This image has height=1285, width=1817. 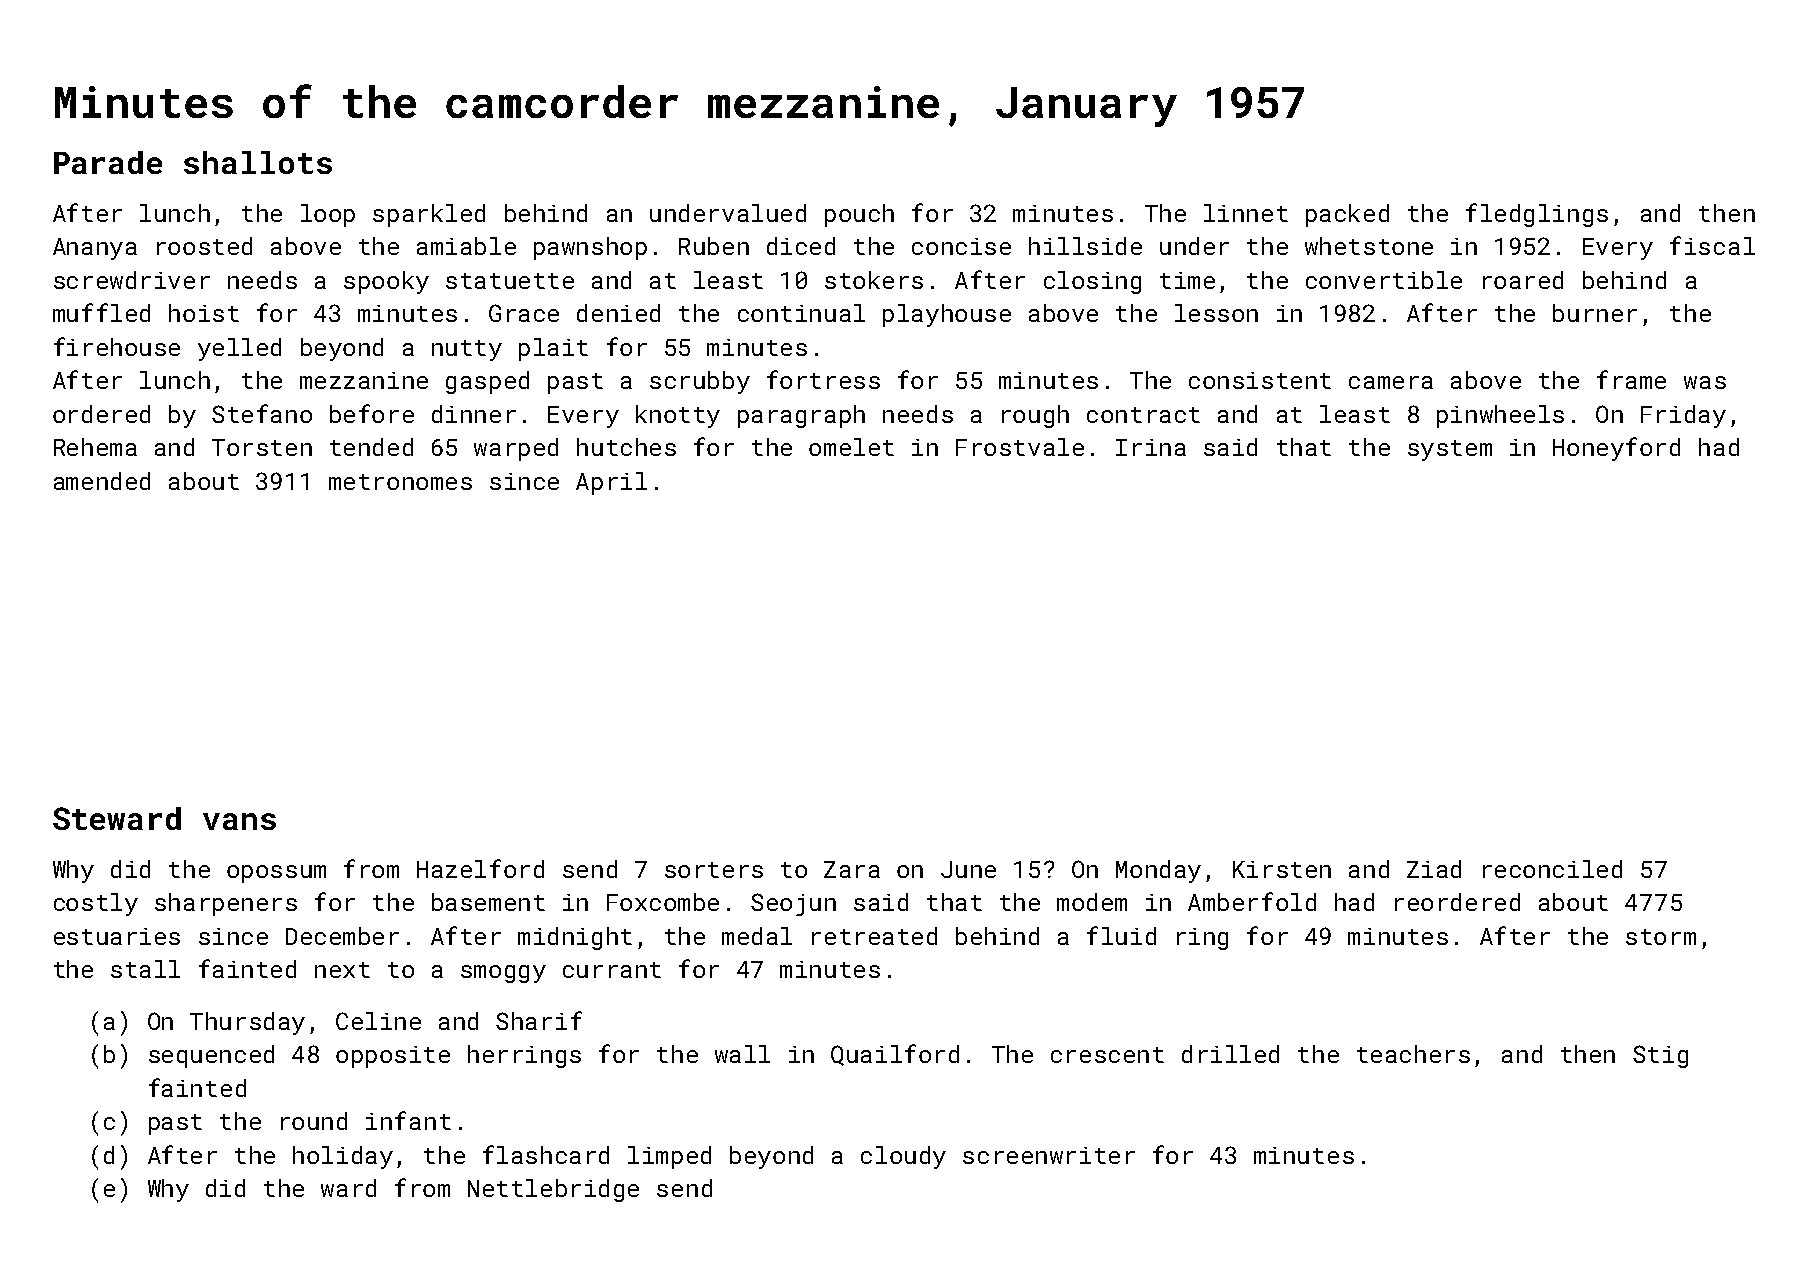 I want to click on pouch, so click(x=859, y=215).
